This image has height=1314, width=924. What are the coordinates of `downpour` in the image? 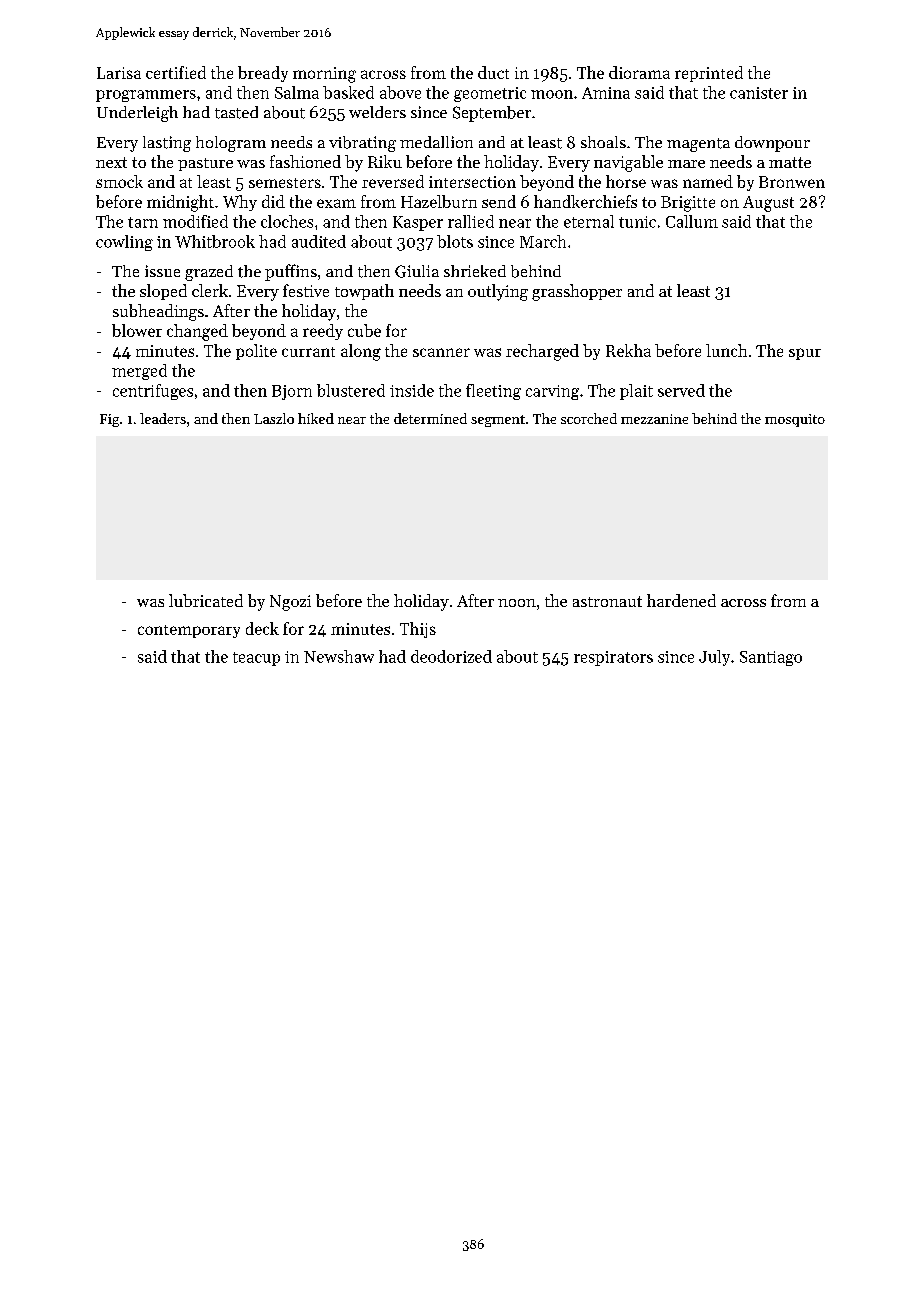 It's located at (772, 144).
